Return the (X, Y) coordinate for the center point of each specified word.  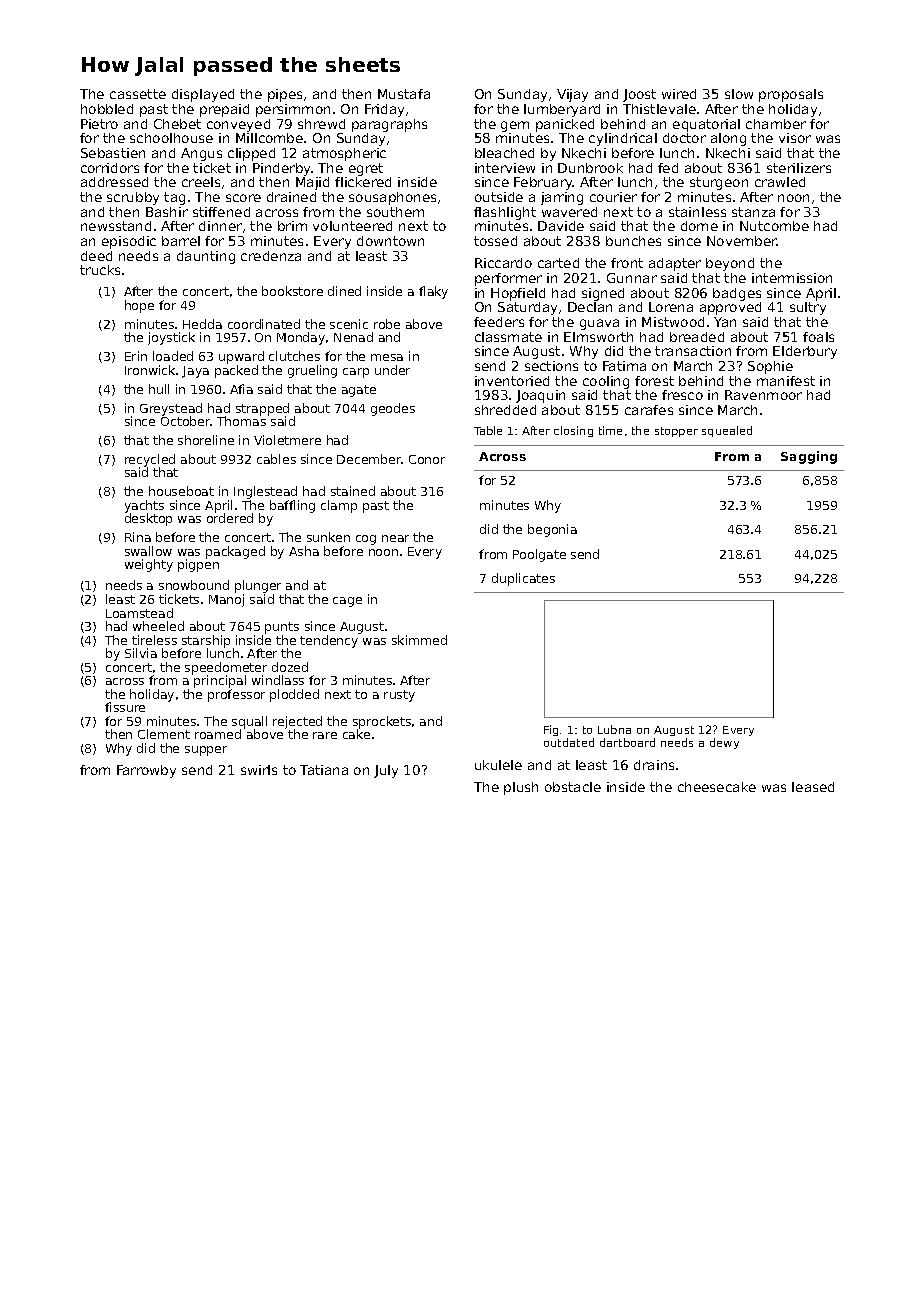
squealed (727, 431)
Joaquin (540, 396)
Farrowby (146, 771)
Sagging (809, 457)
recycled (150, 461)
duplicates (523, 579)
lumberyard (562, 110)
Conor (427, 459)
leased (813, 787)
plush (521, 788)
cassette (138, 94)
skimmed (419, 640)
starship (206, 641)
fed (668, 168)
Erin (136, 356)
